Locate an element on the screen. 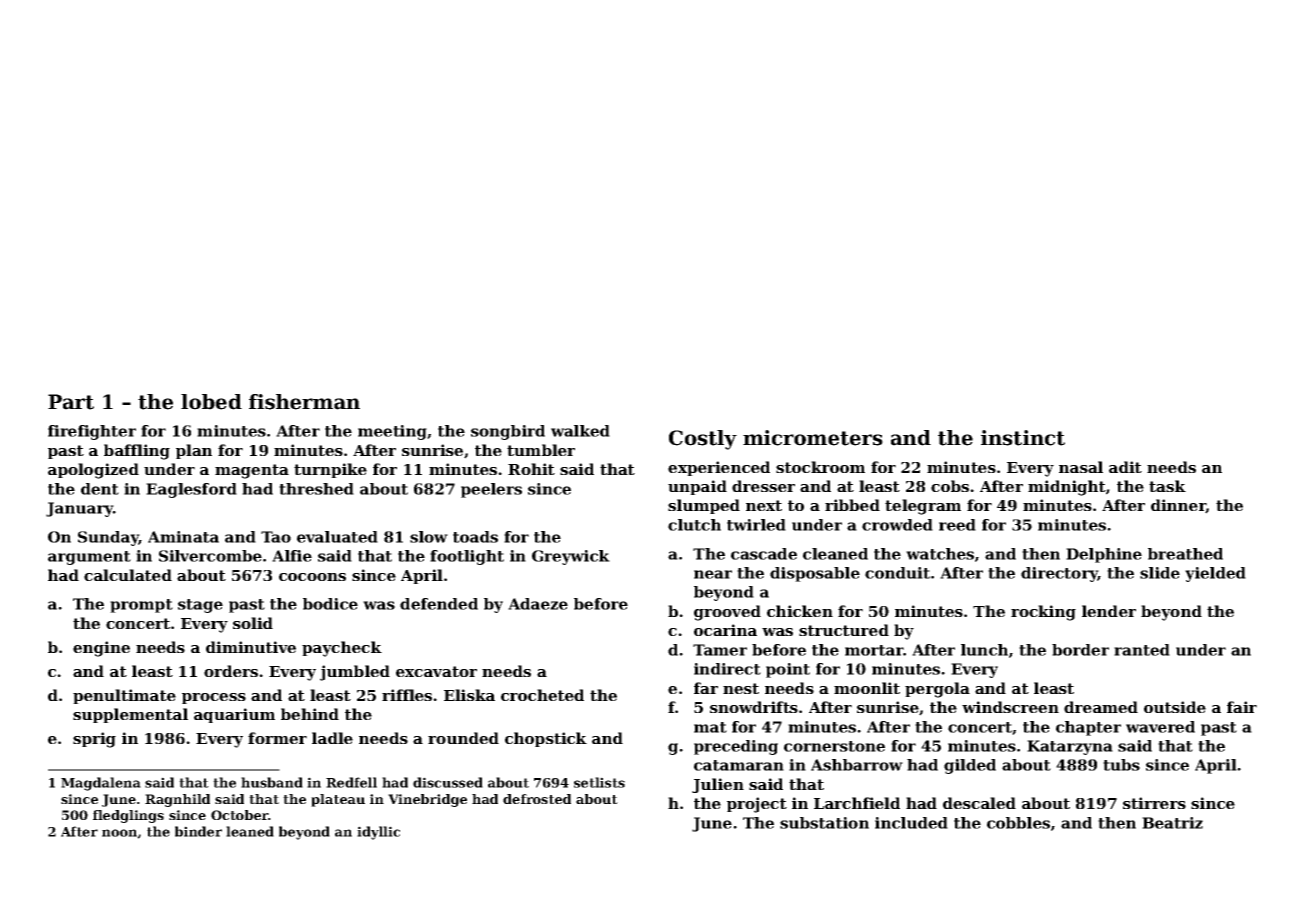 Image resolution: width=1308 pixels, height=924 pixels. toads is located at coordinates (475, 537).
